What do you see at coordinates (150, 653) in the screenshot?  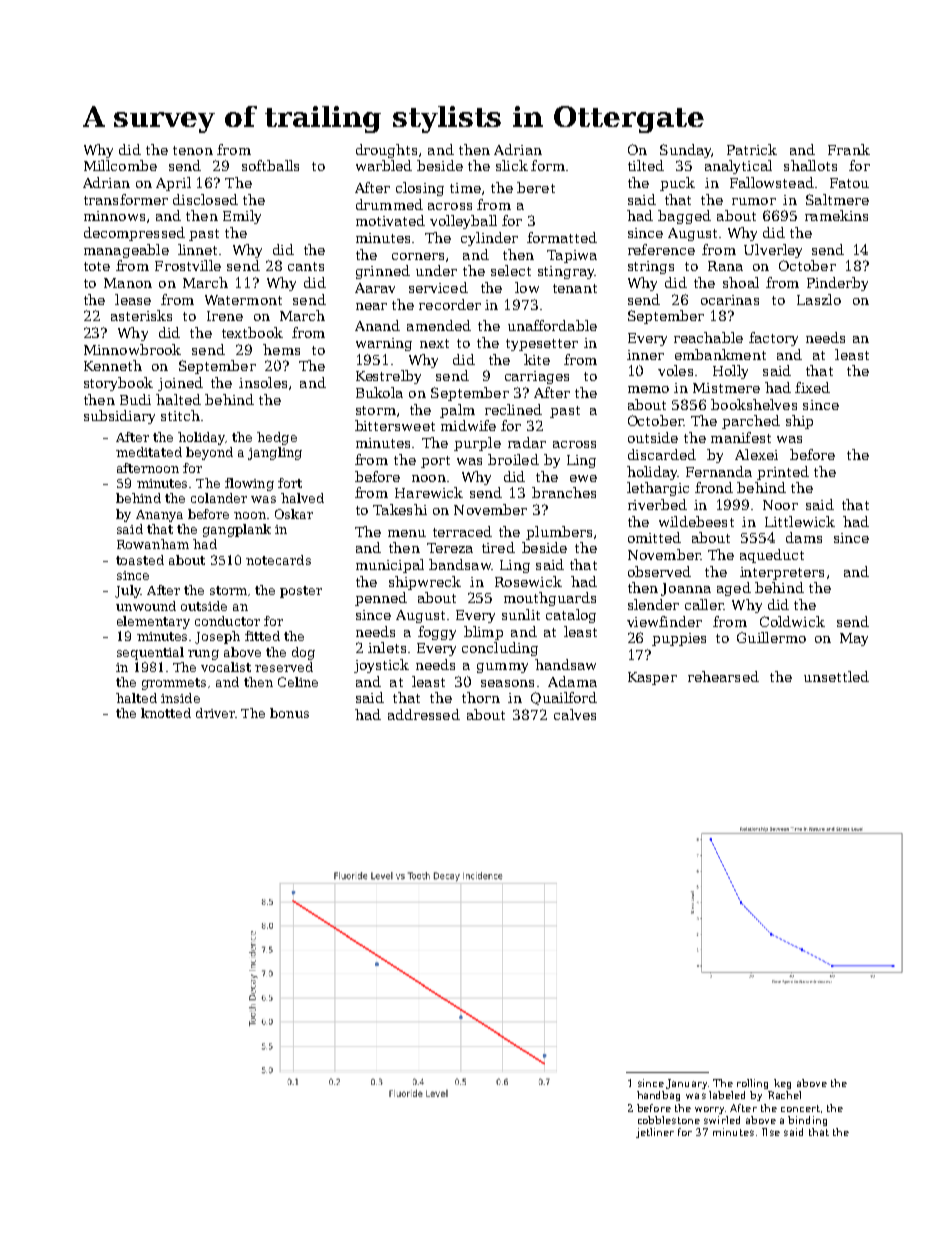 I see `sequential` at bounding box center [150, 653].
